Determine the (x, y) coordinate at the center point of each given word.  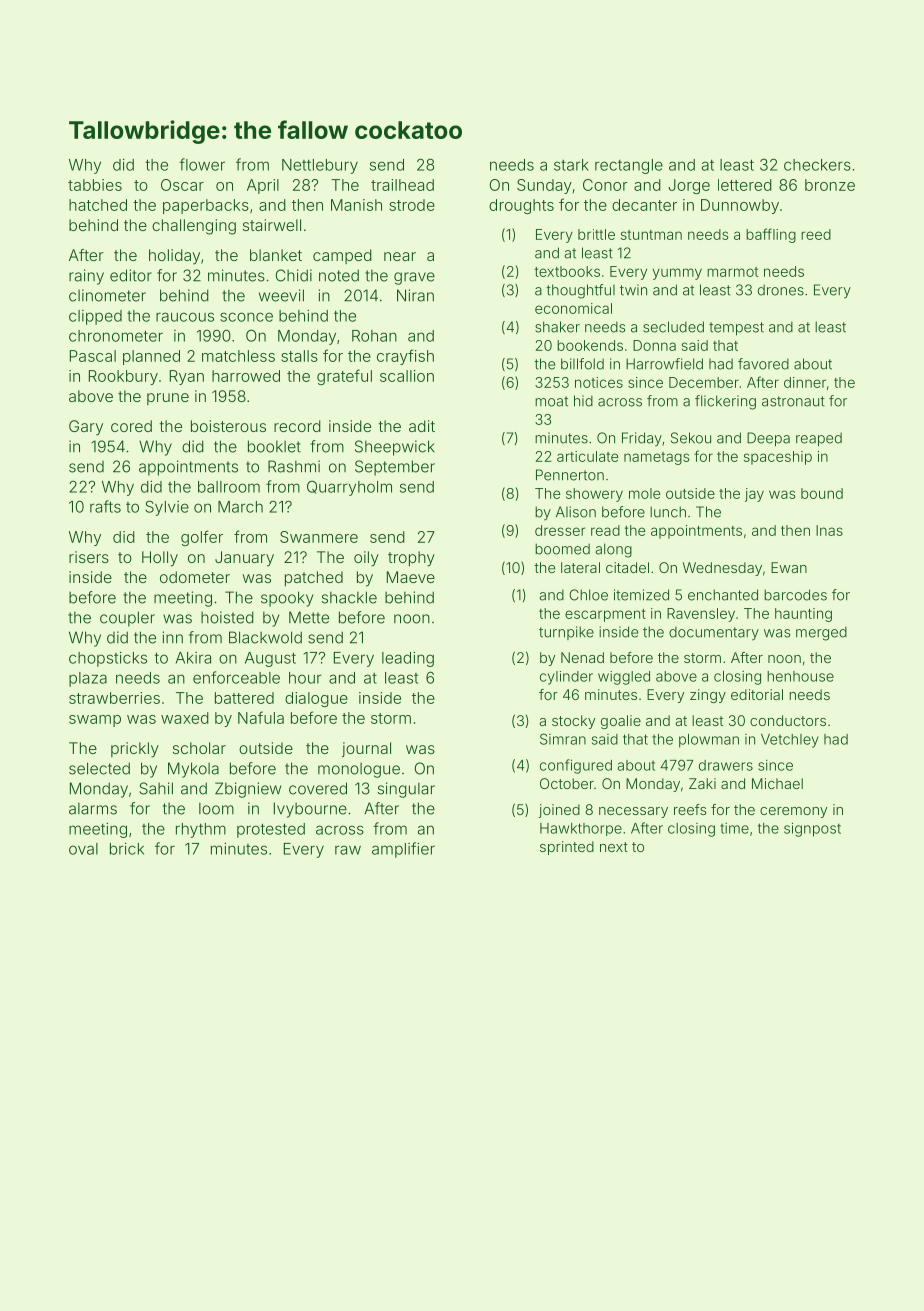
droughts (521, 206)
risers (89, 557)
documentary (714, 633)
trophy (411, 559)
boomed (562, 549)
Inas (829, 530)
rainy (86, 277)
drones (781, 290)
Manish (356, 205)
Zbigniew (248, 790)
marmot (732, 272)
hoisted (227, 617)
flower (202, 164)
